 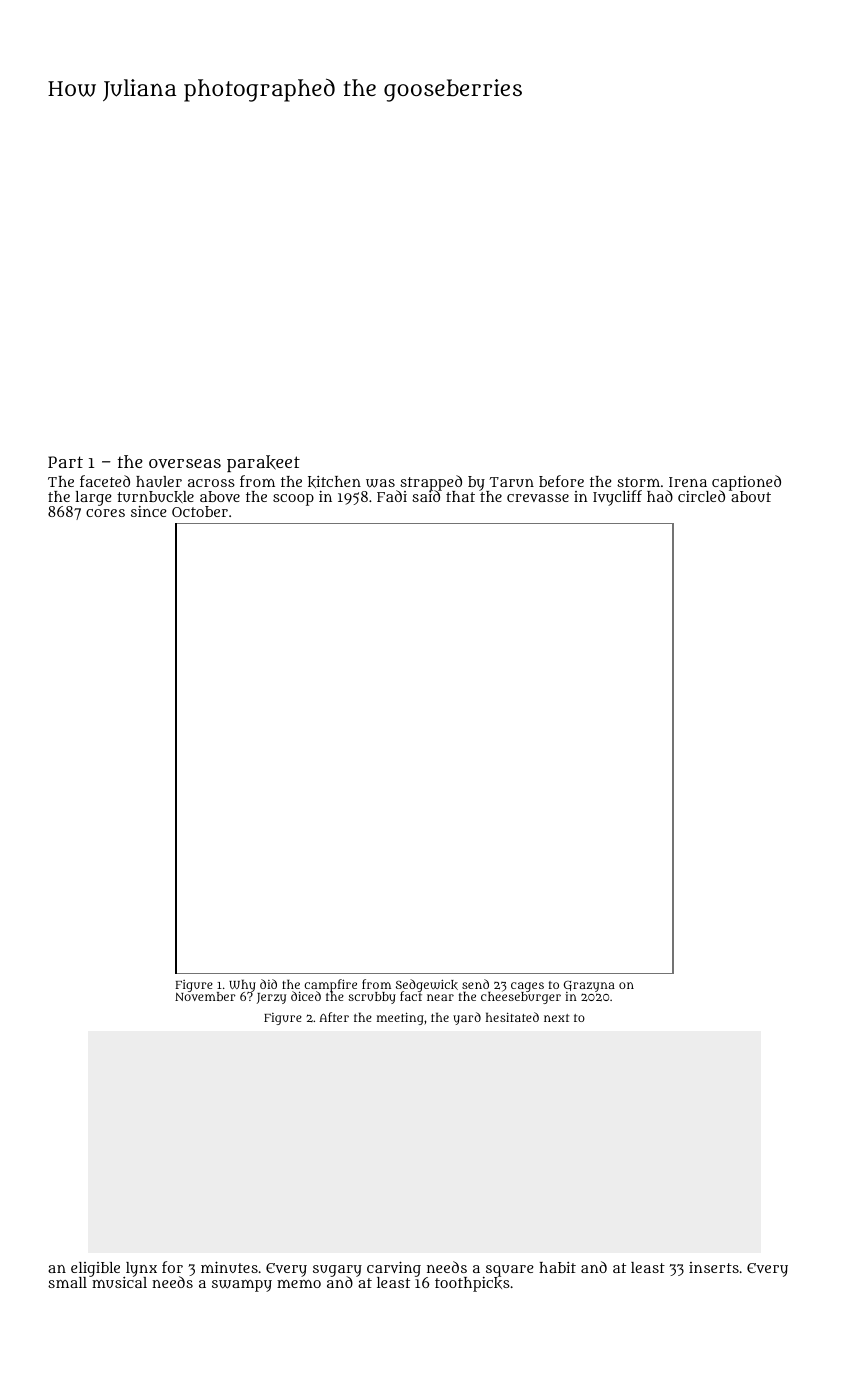 I want to click on Why, so click(x=242, y=985).
